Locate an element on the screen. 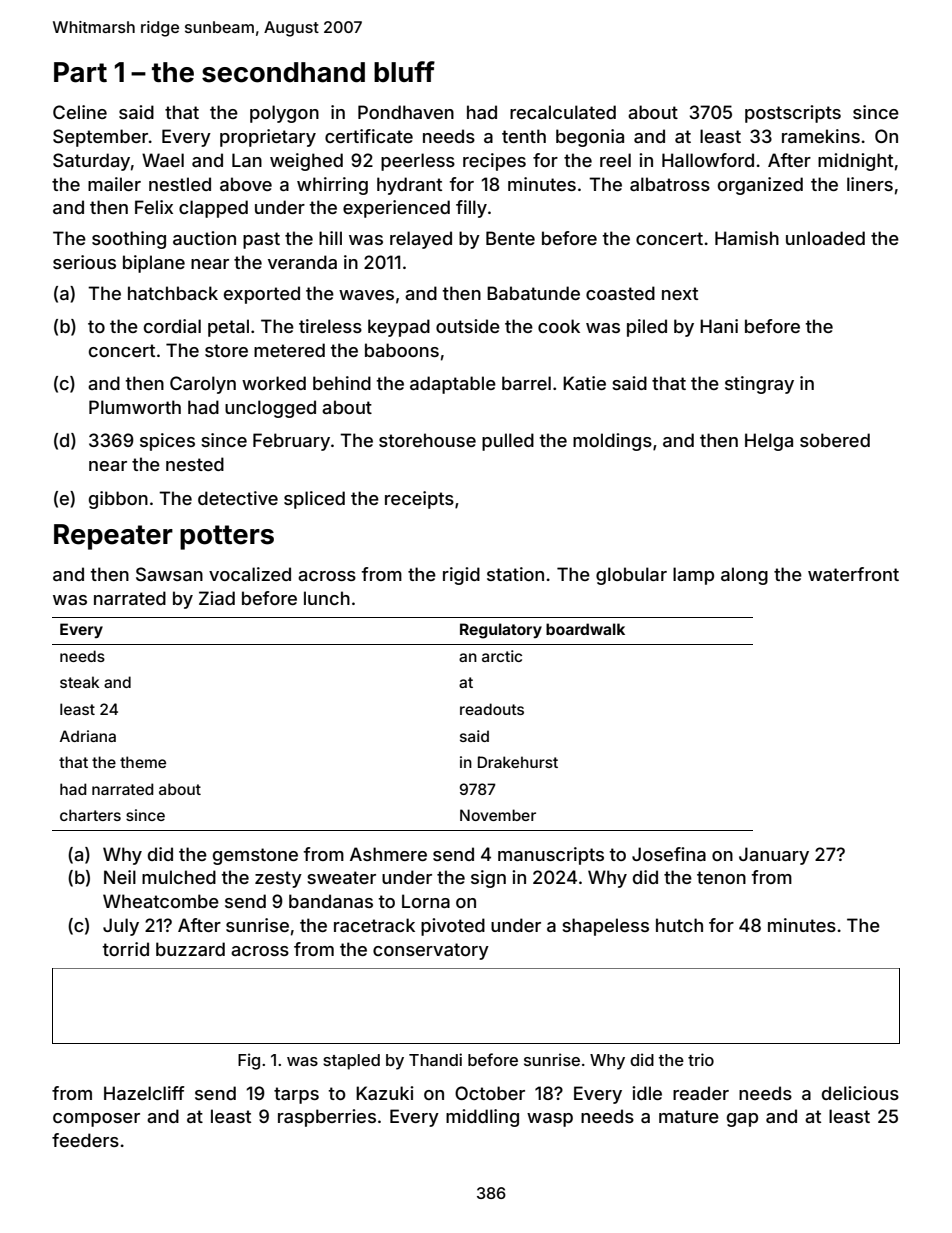 This screenshot has height=1233, width=952. albatross is located at coordinates (670, 184).
